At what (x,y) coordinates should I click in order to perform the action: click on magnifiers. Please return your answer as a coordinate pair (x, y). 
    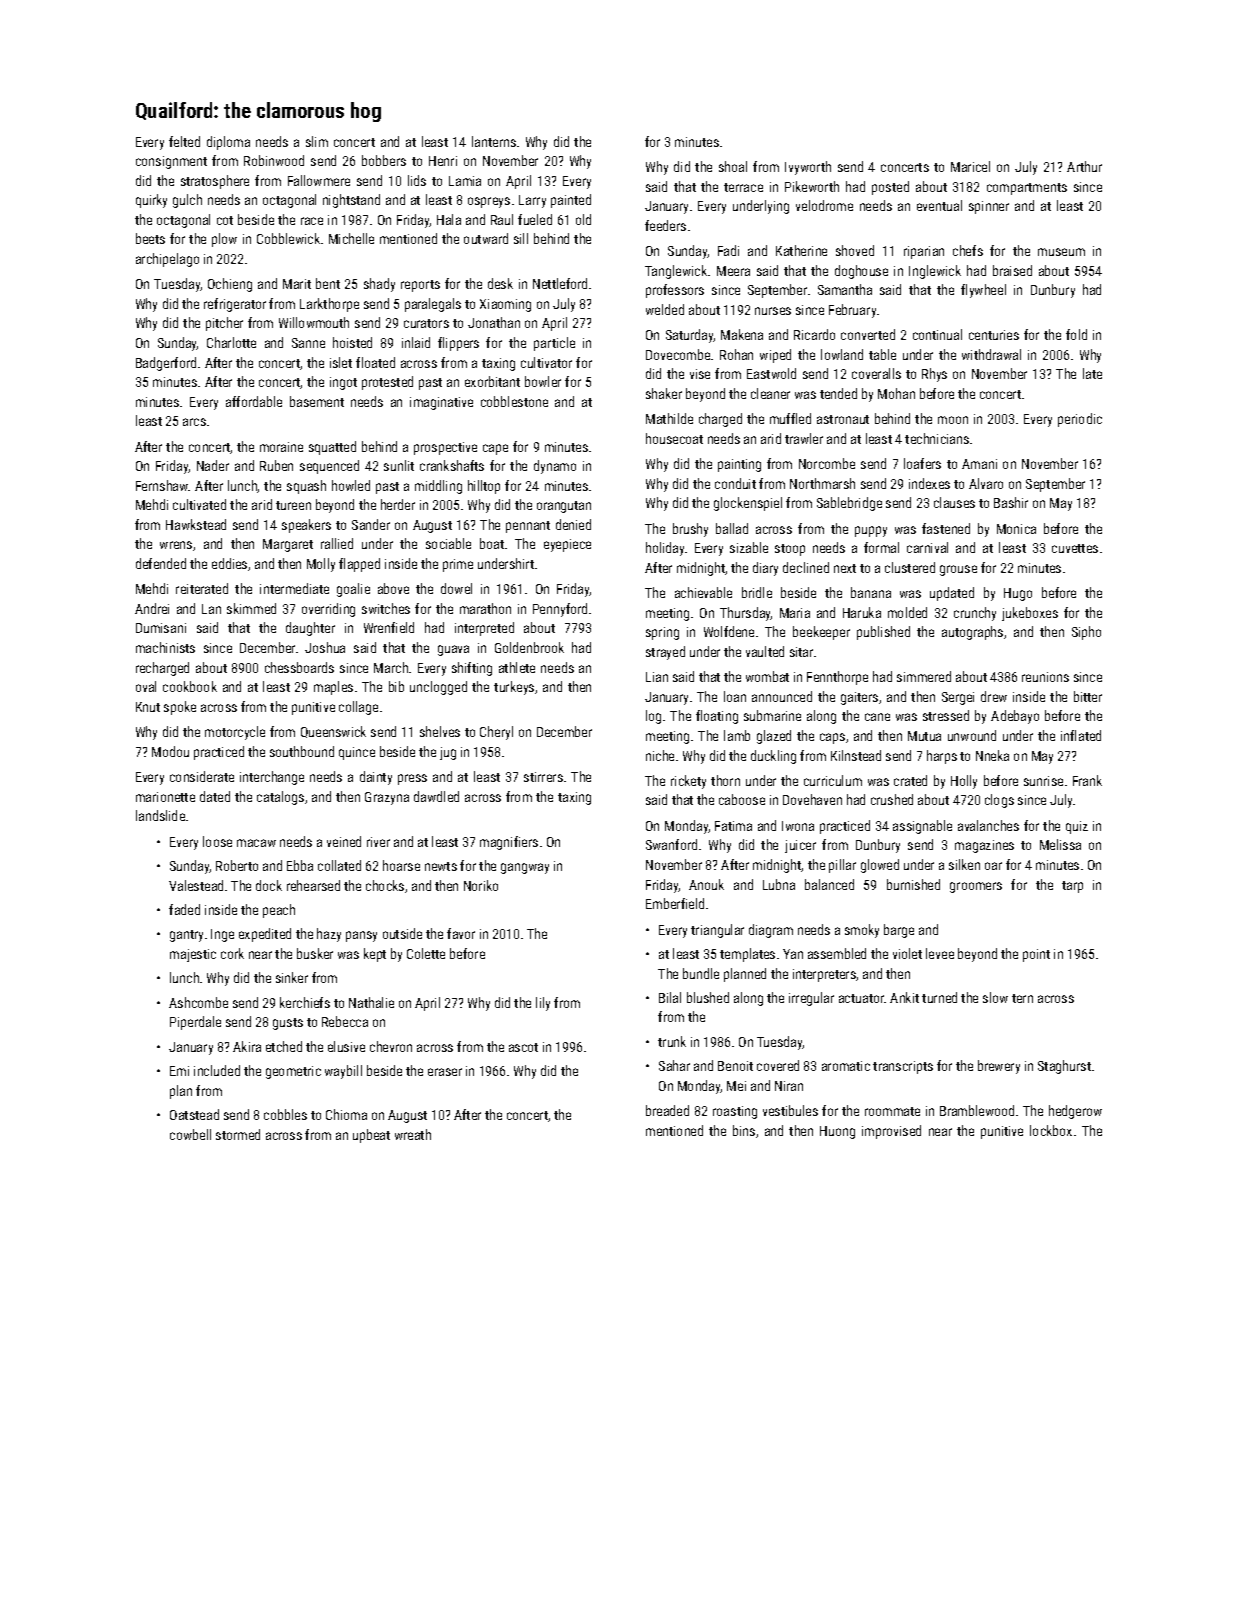
    Looking at the image, I should click on (509, 843).
